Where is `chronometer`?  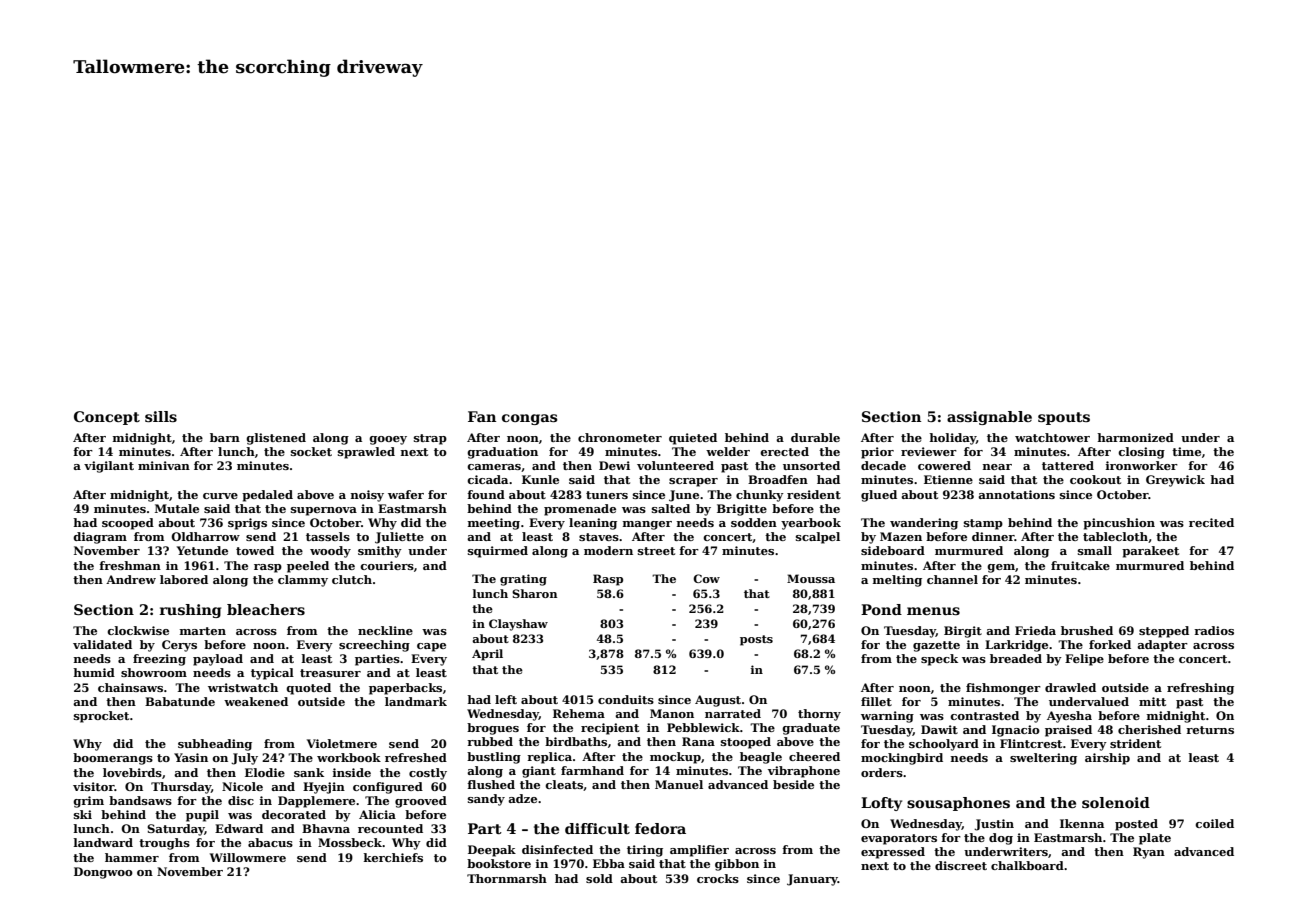 chronometer is located at coordinates (620, 437).
